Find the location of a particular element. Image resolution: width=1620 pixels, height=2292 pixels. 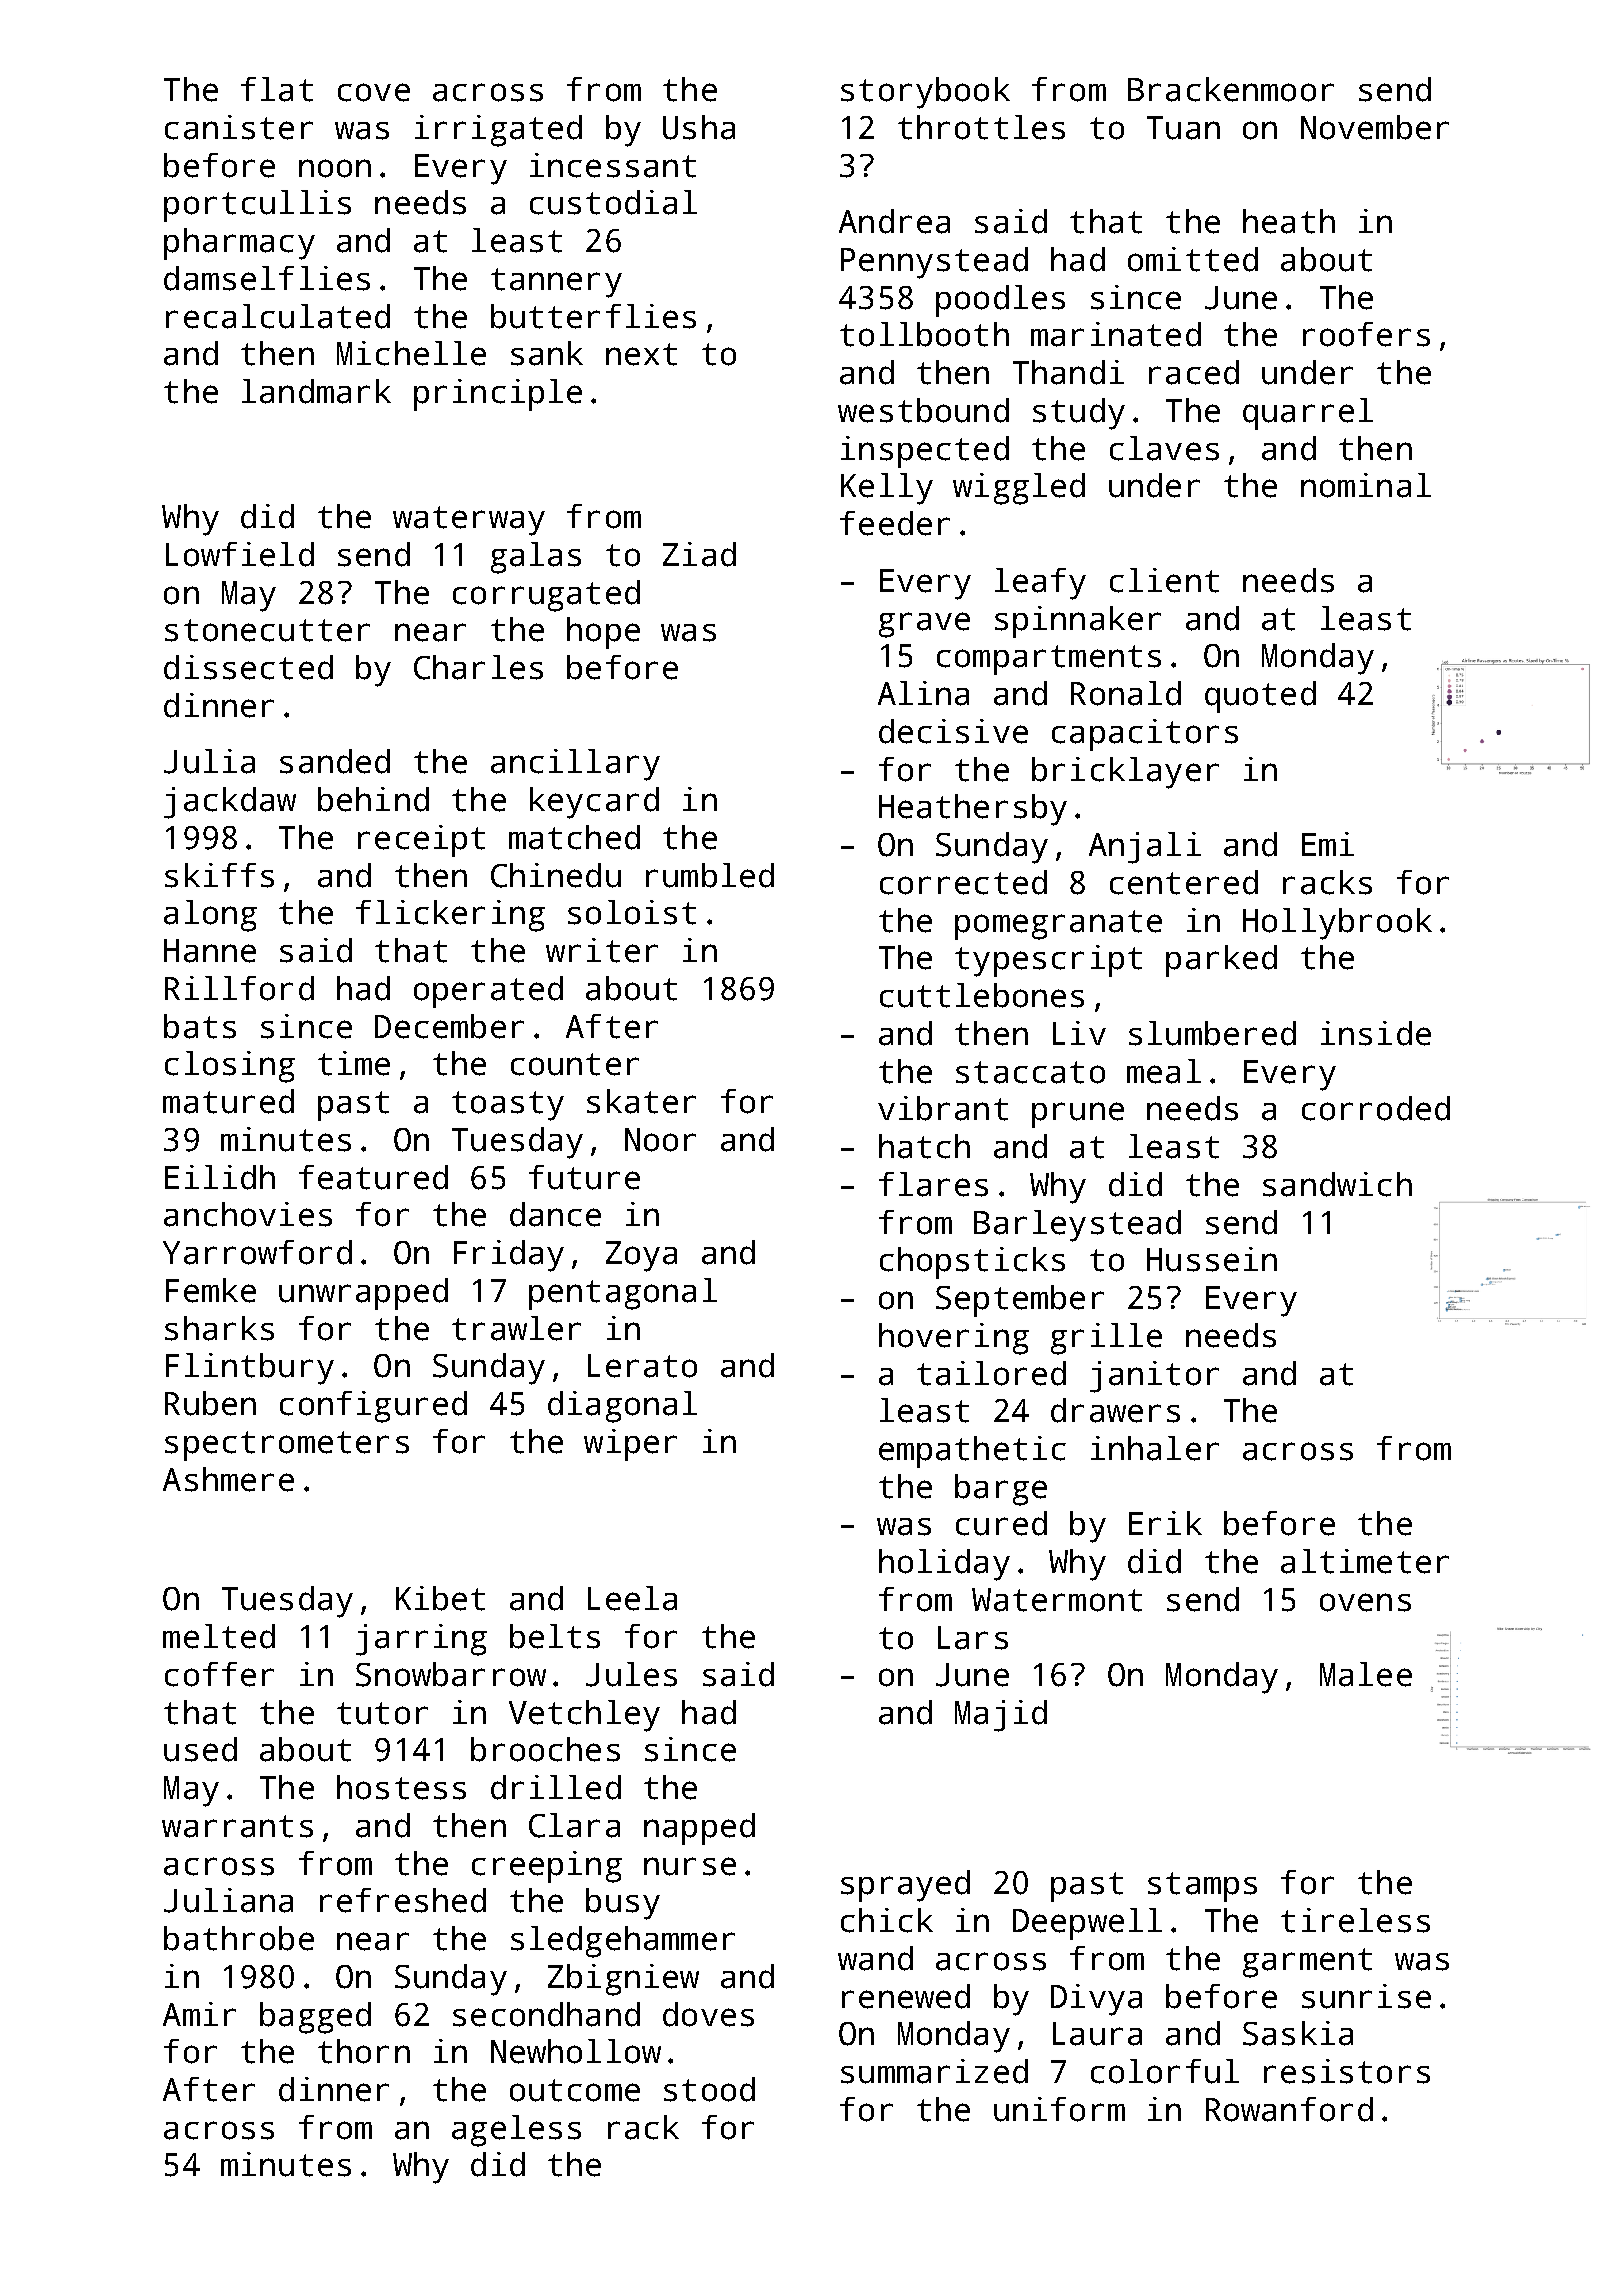

quoted is located at coordinates (1260, 697).
